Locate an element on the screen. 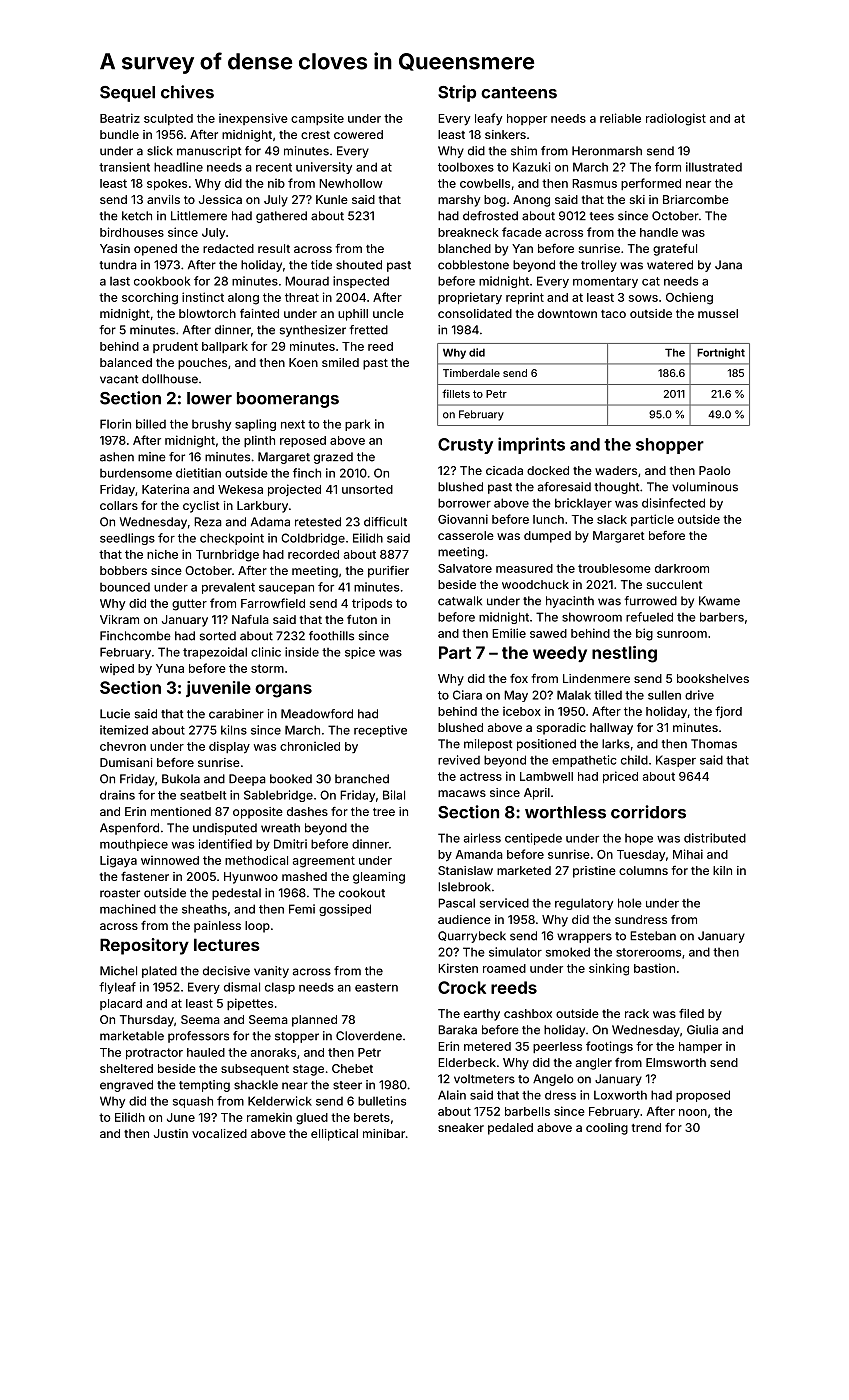 This screenshot has height=1400, width=849. anvils is located at coordinates (163, 199).
